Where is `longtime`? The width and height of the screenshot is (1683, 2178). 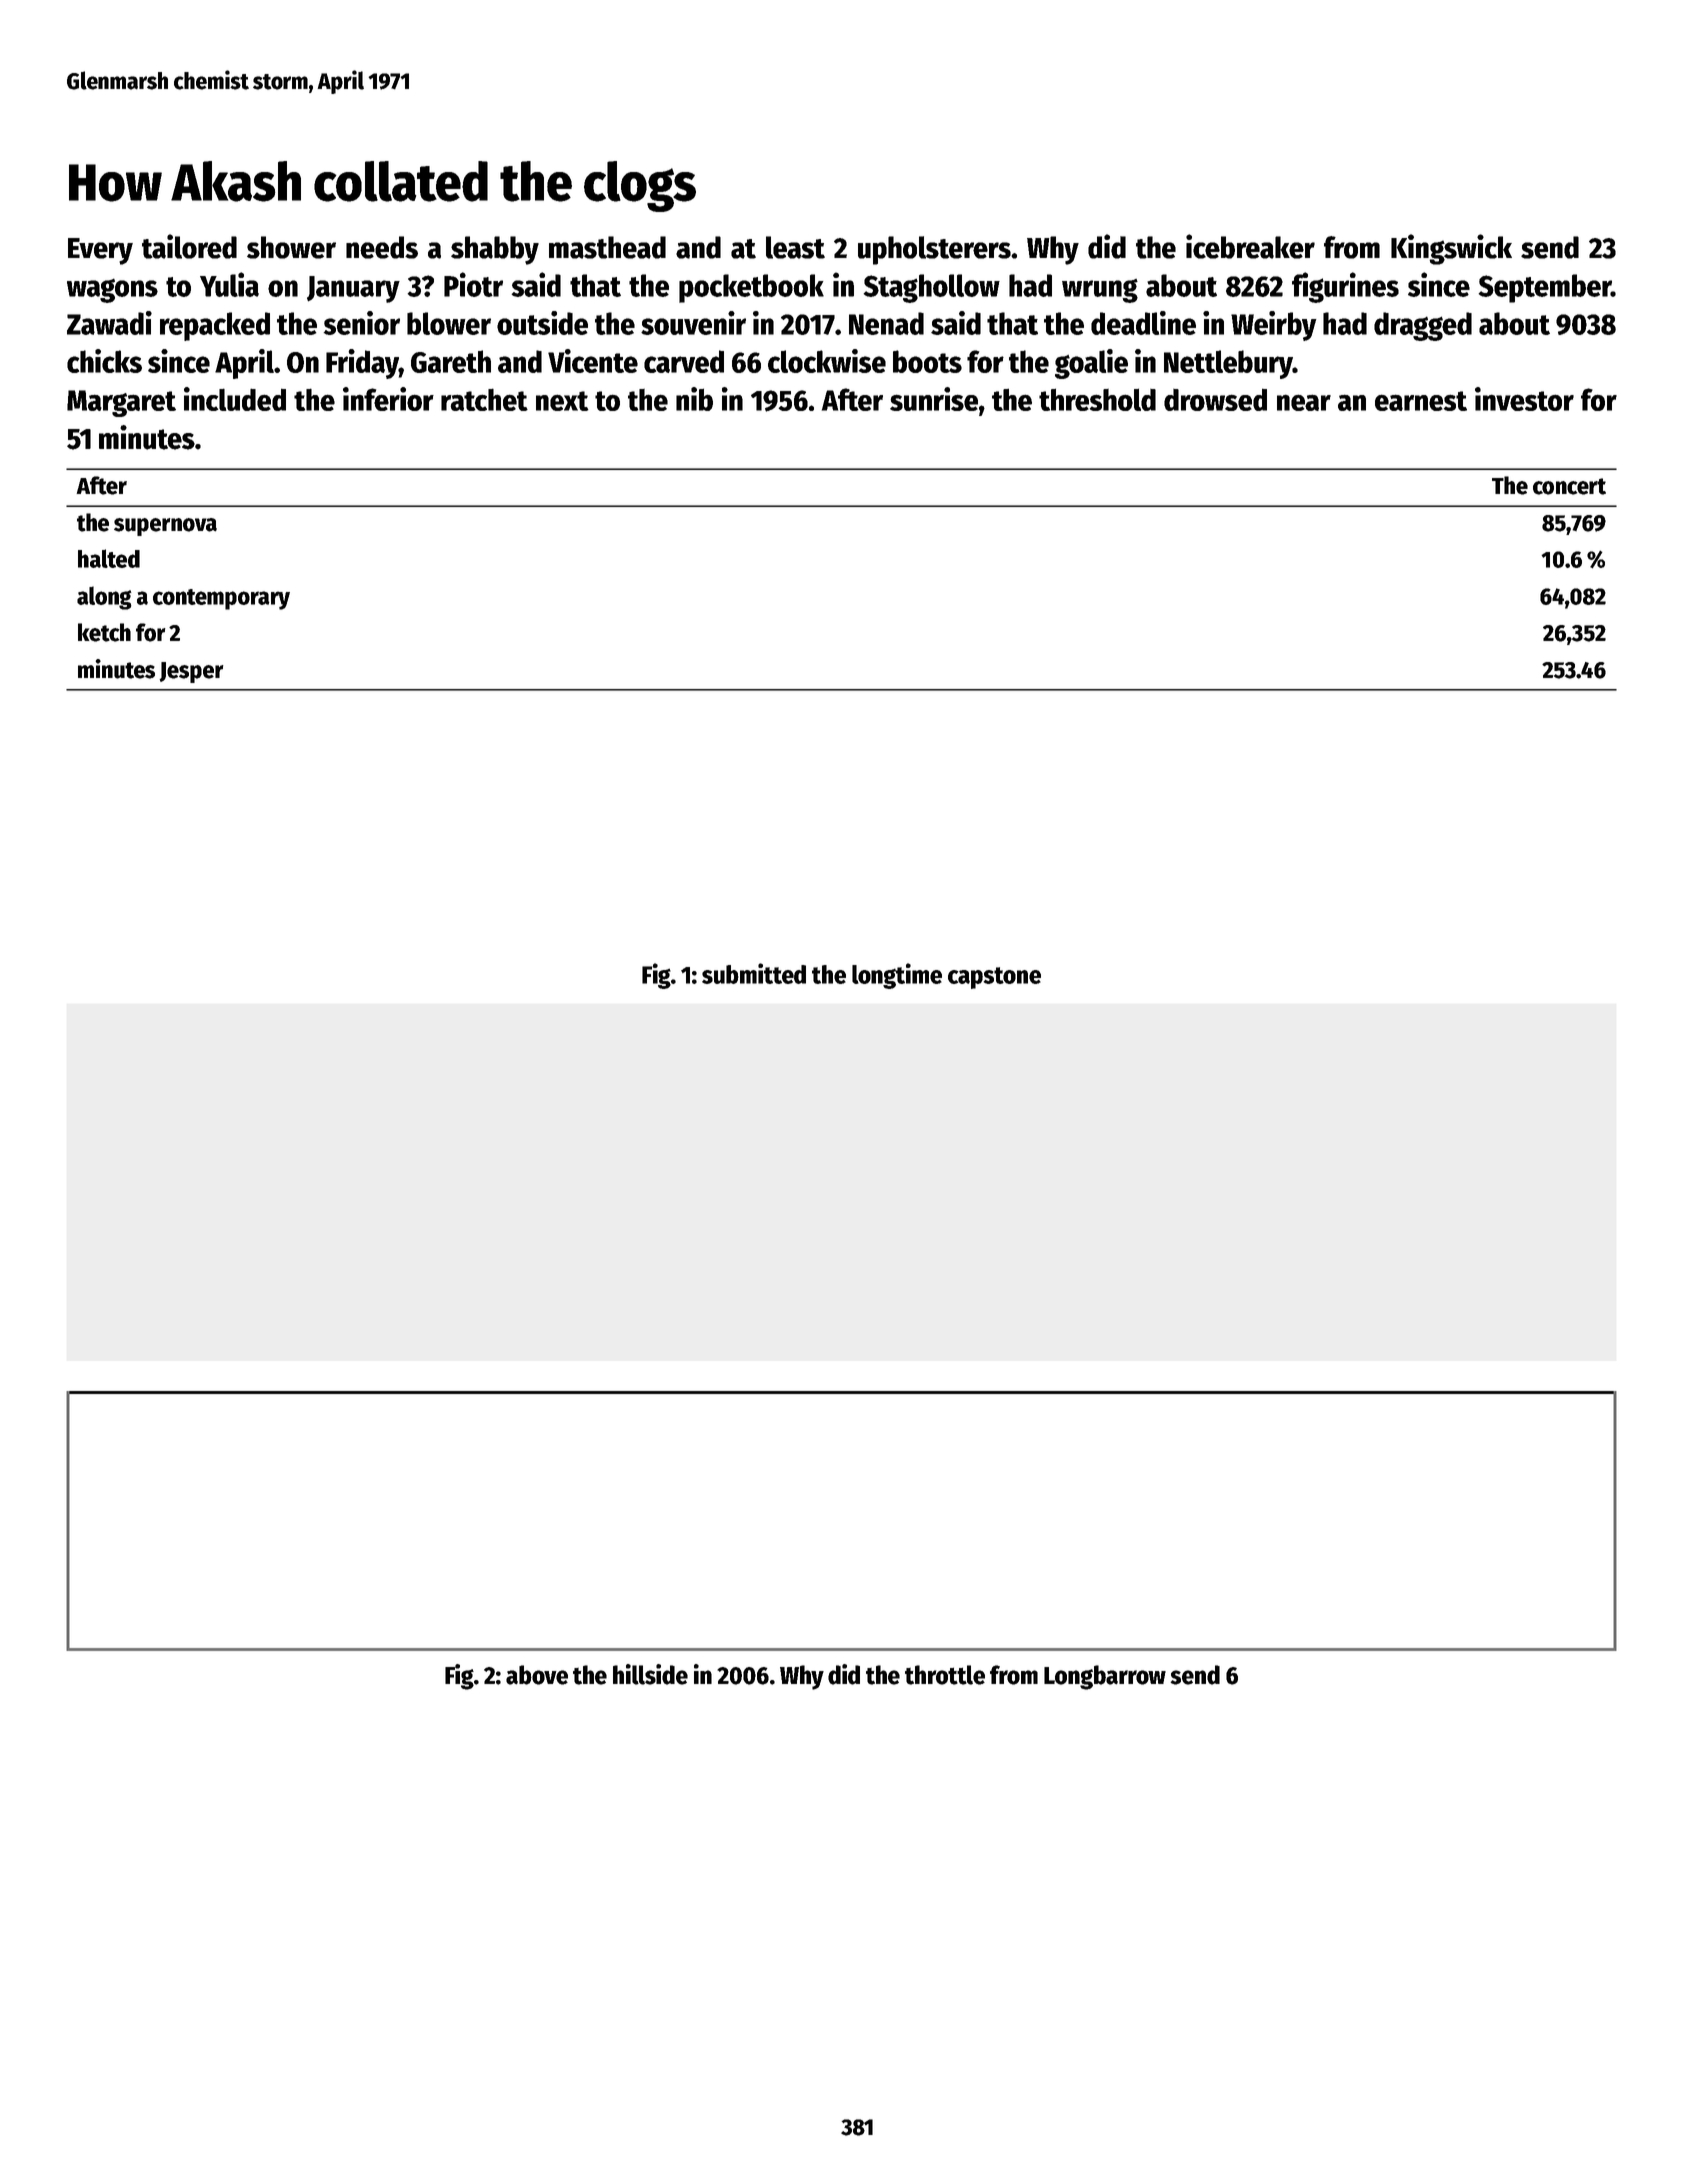
longtime is located at coordinates (897, 976).
